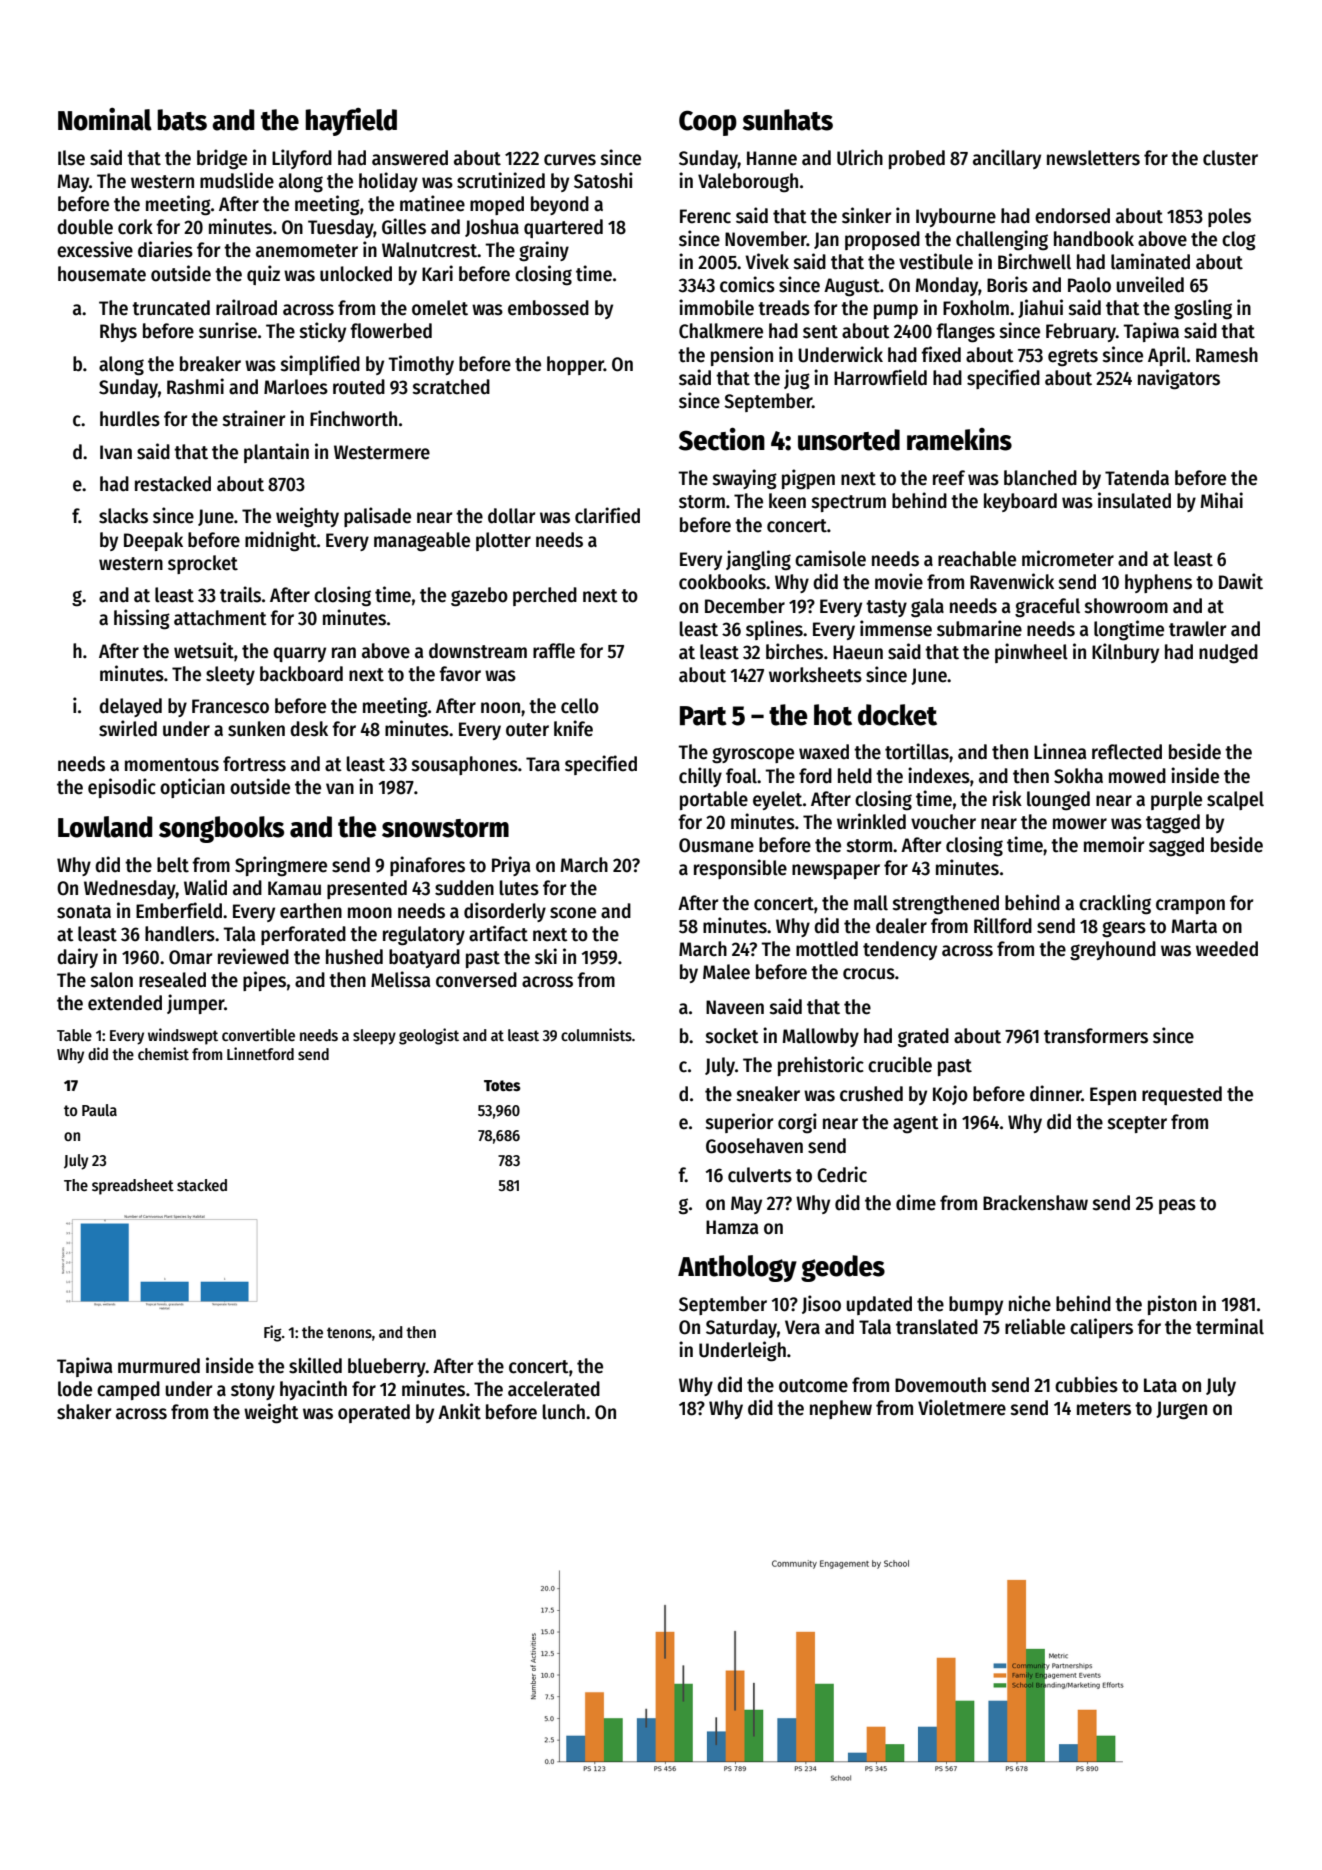 The image size is (1322, 1870). What do you see at coordinates (84, 1412) in the document?
I see `shaker` at bounding box center [84, 1412].
